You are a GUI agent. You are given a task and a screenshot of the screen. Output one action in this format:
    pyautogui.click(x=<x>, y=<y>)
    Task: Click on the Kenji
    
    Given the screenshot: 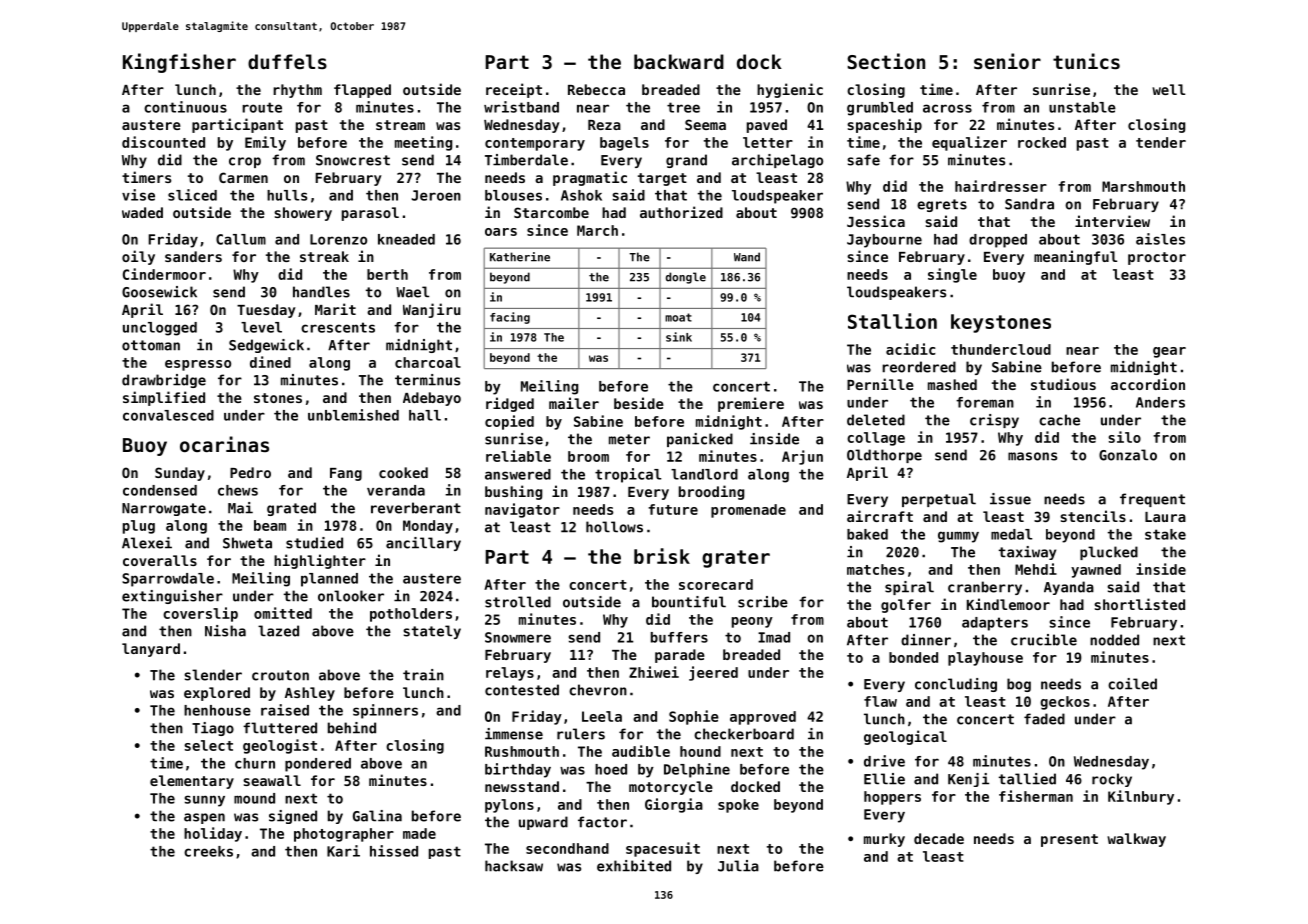 What is the action you would take?
    pyautogui.click(x=968, y=780)
